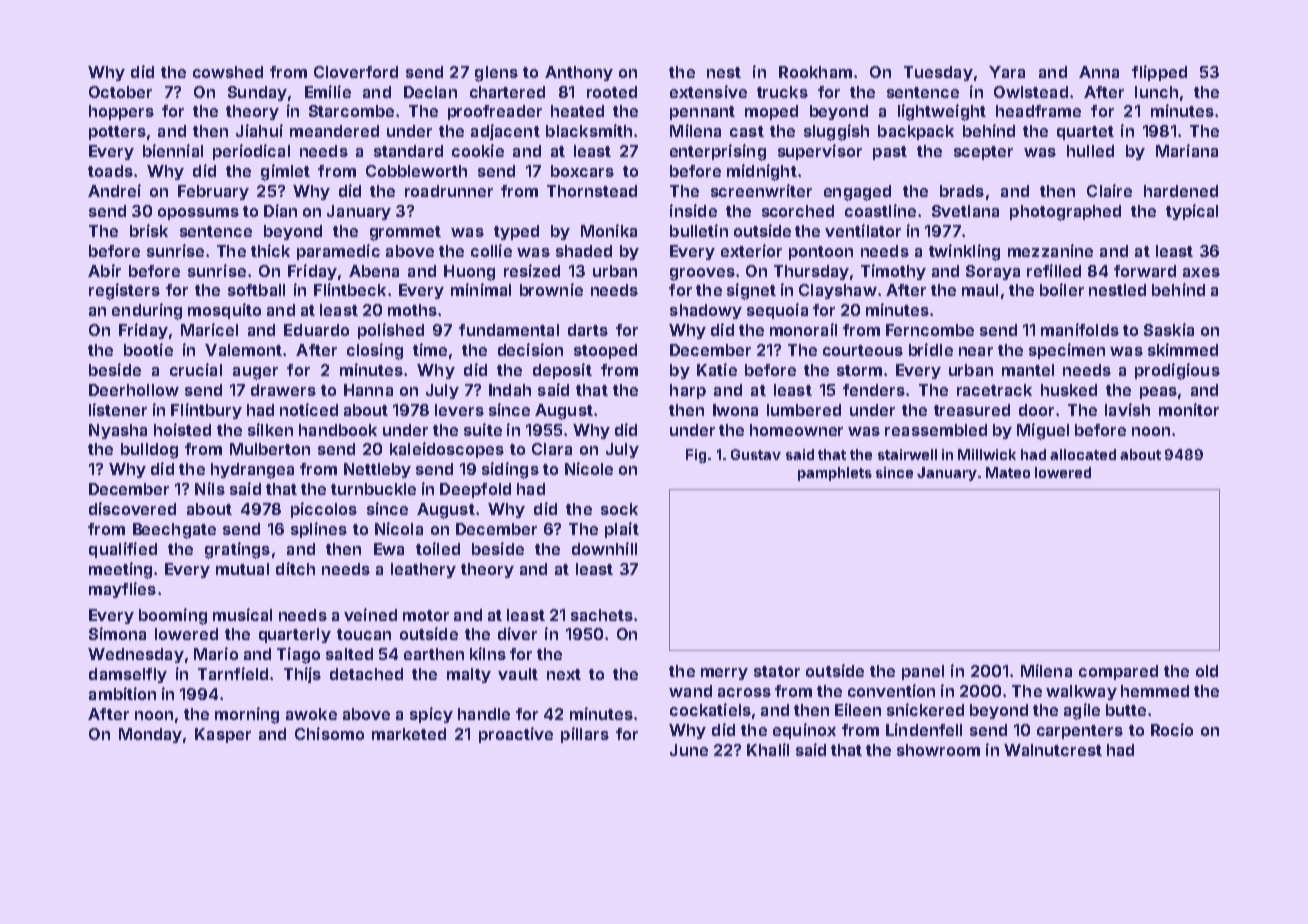  Describe the element at coordinates (858, 709) in the screenshot. I see `Eileen` at that location.
